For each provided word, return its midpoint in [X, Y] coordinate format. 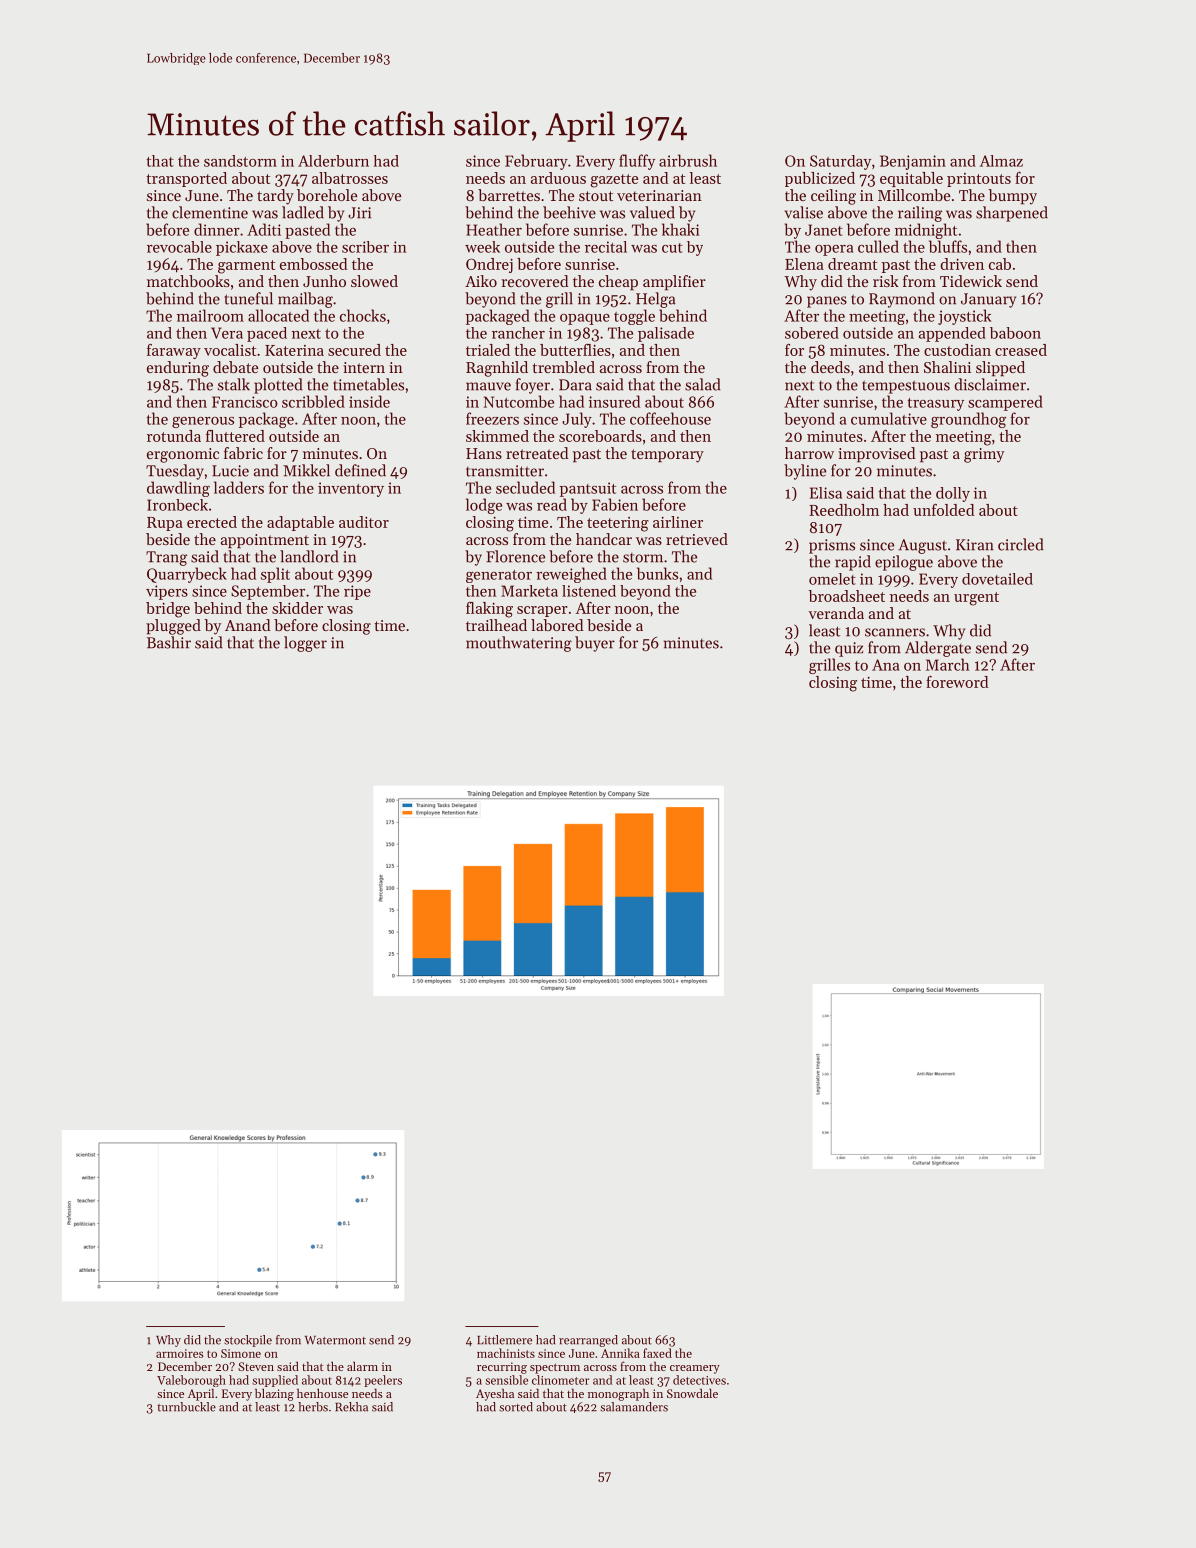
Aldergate [938, 649]
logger [305, 644]
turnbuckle [186, 1407]
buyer [595, 644]
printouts [979, 180]
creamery [695, 1369]
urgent [976, 599]
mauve [488, 386]
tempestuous [906, 387]
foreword [957, 682]
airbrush [688, 160]
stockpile [248, 1341]
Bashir [169, 642]
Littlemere [504, 1340]
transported [186, 179]
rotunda [174, 436]
